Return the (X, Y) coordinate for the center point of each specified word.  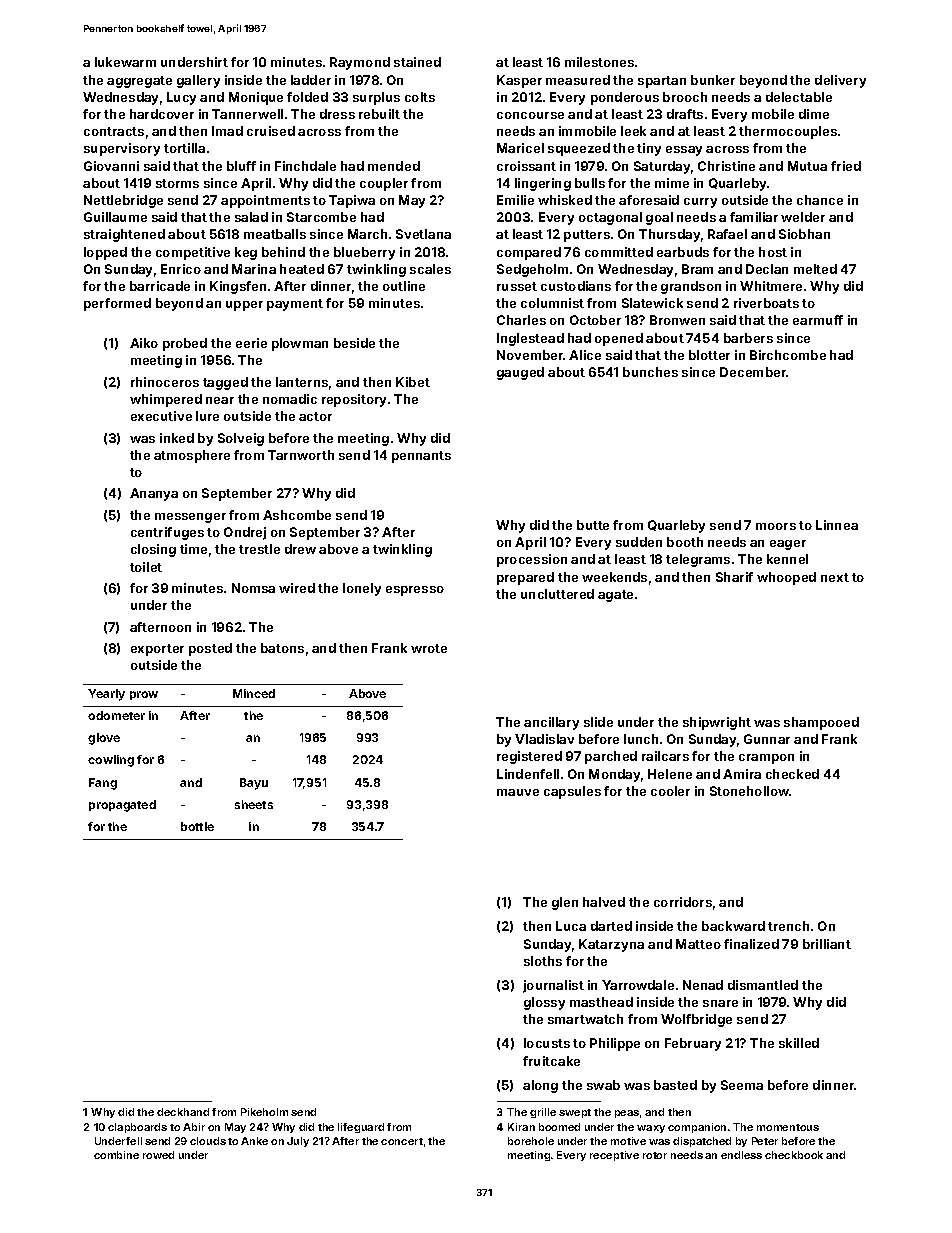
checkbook (794, 1155)
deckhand (183, 1112)
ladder (311, 80)
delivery (840, 81)
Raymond (360, 63)
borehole (531, 1141)
